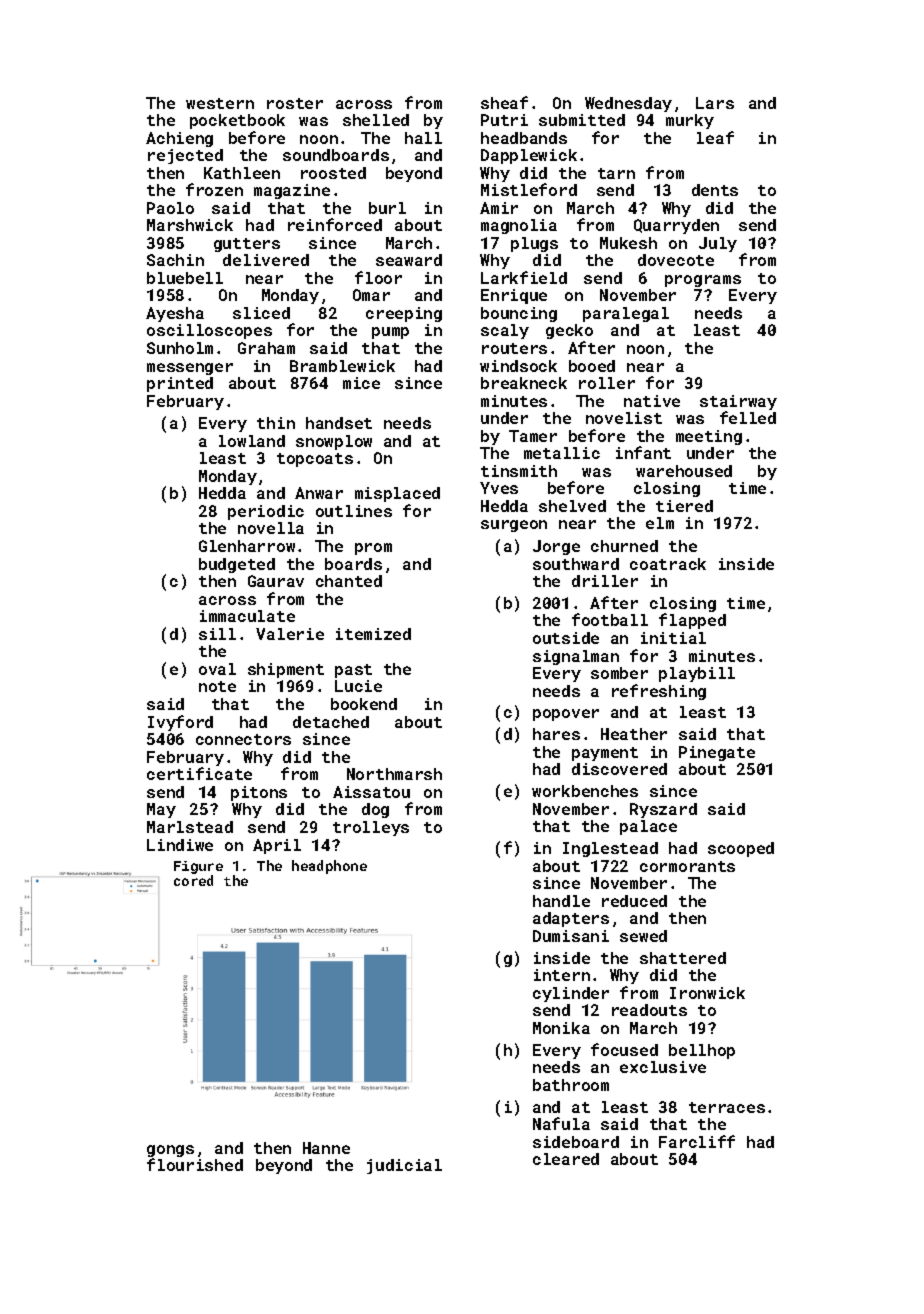 The width and height of the image is (924, 1314). Describe the element at coordinates (715, 103) in the image. I see `Lars` at that location.
